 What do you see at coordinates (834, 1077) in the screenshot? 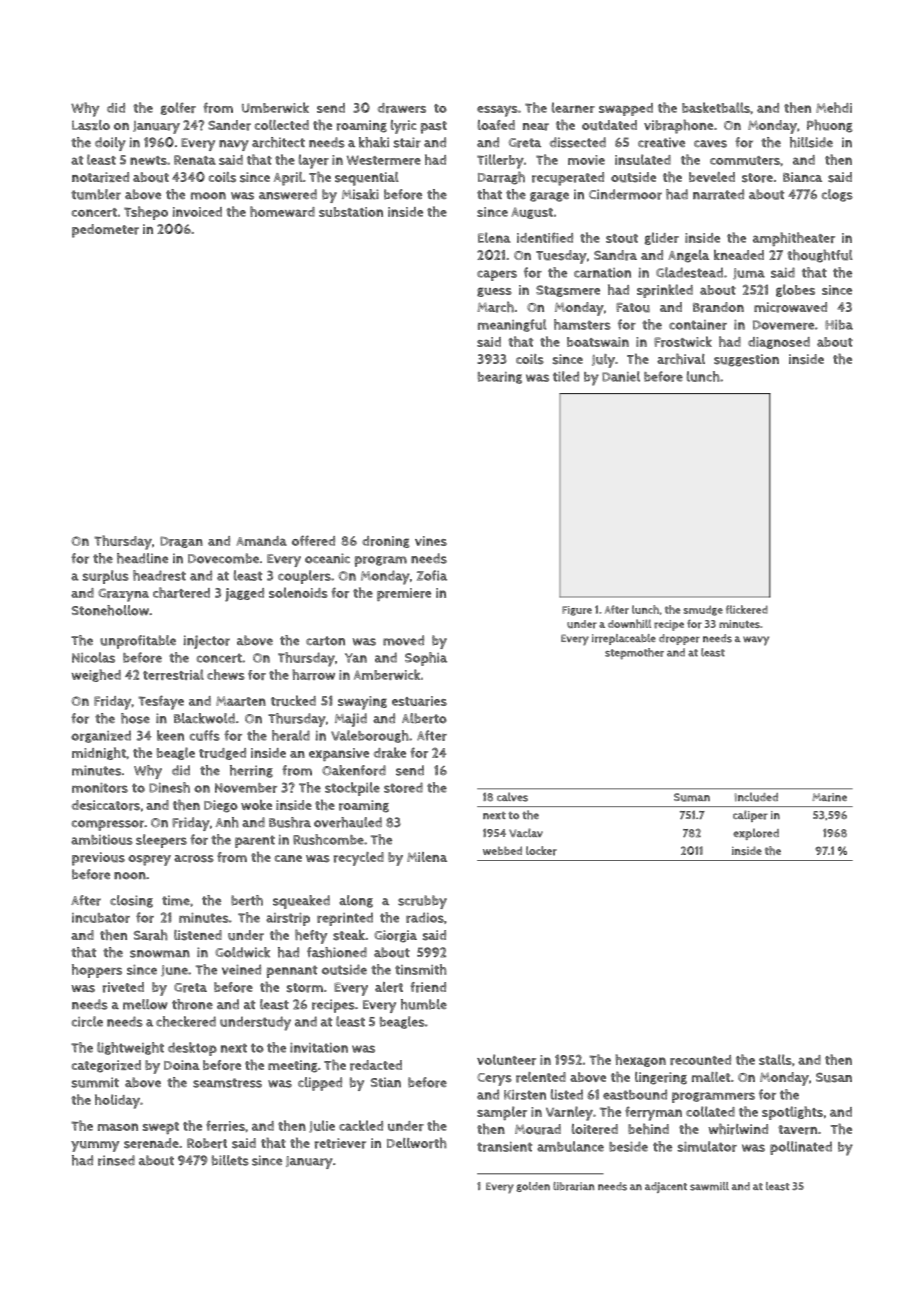
I see `Susan` at bounding box center [834, 1077].
